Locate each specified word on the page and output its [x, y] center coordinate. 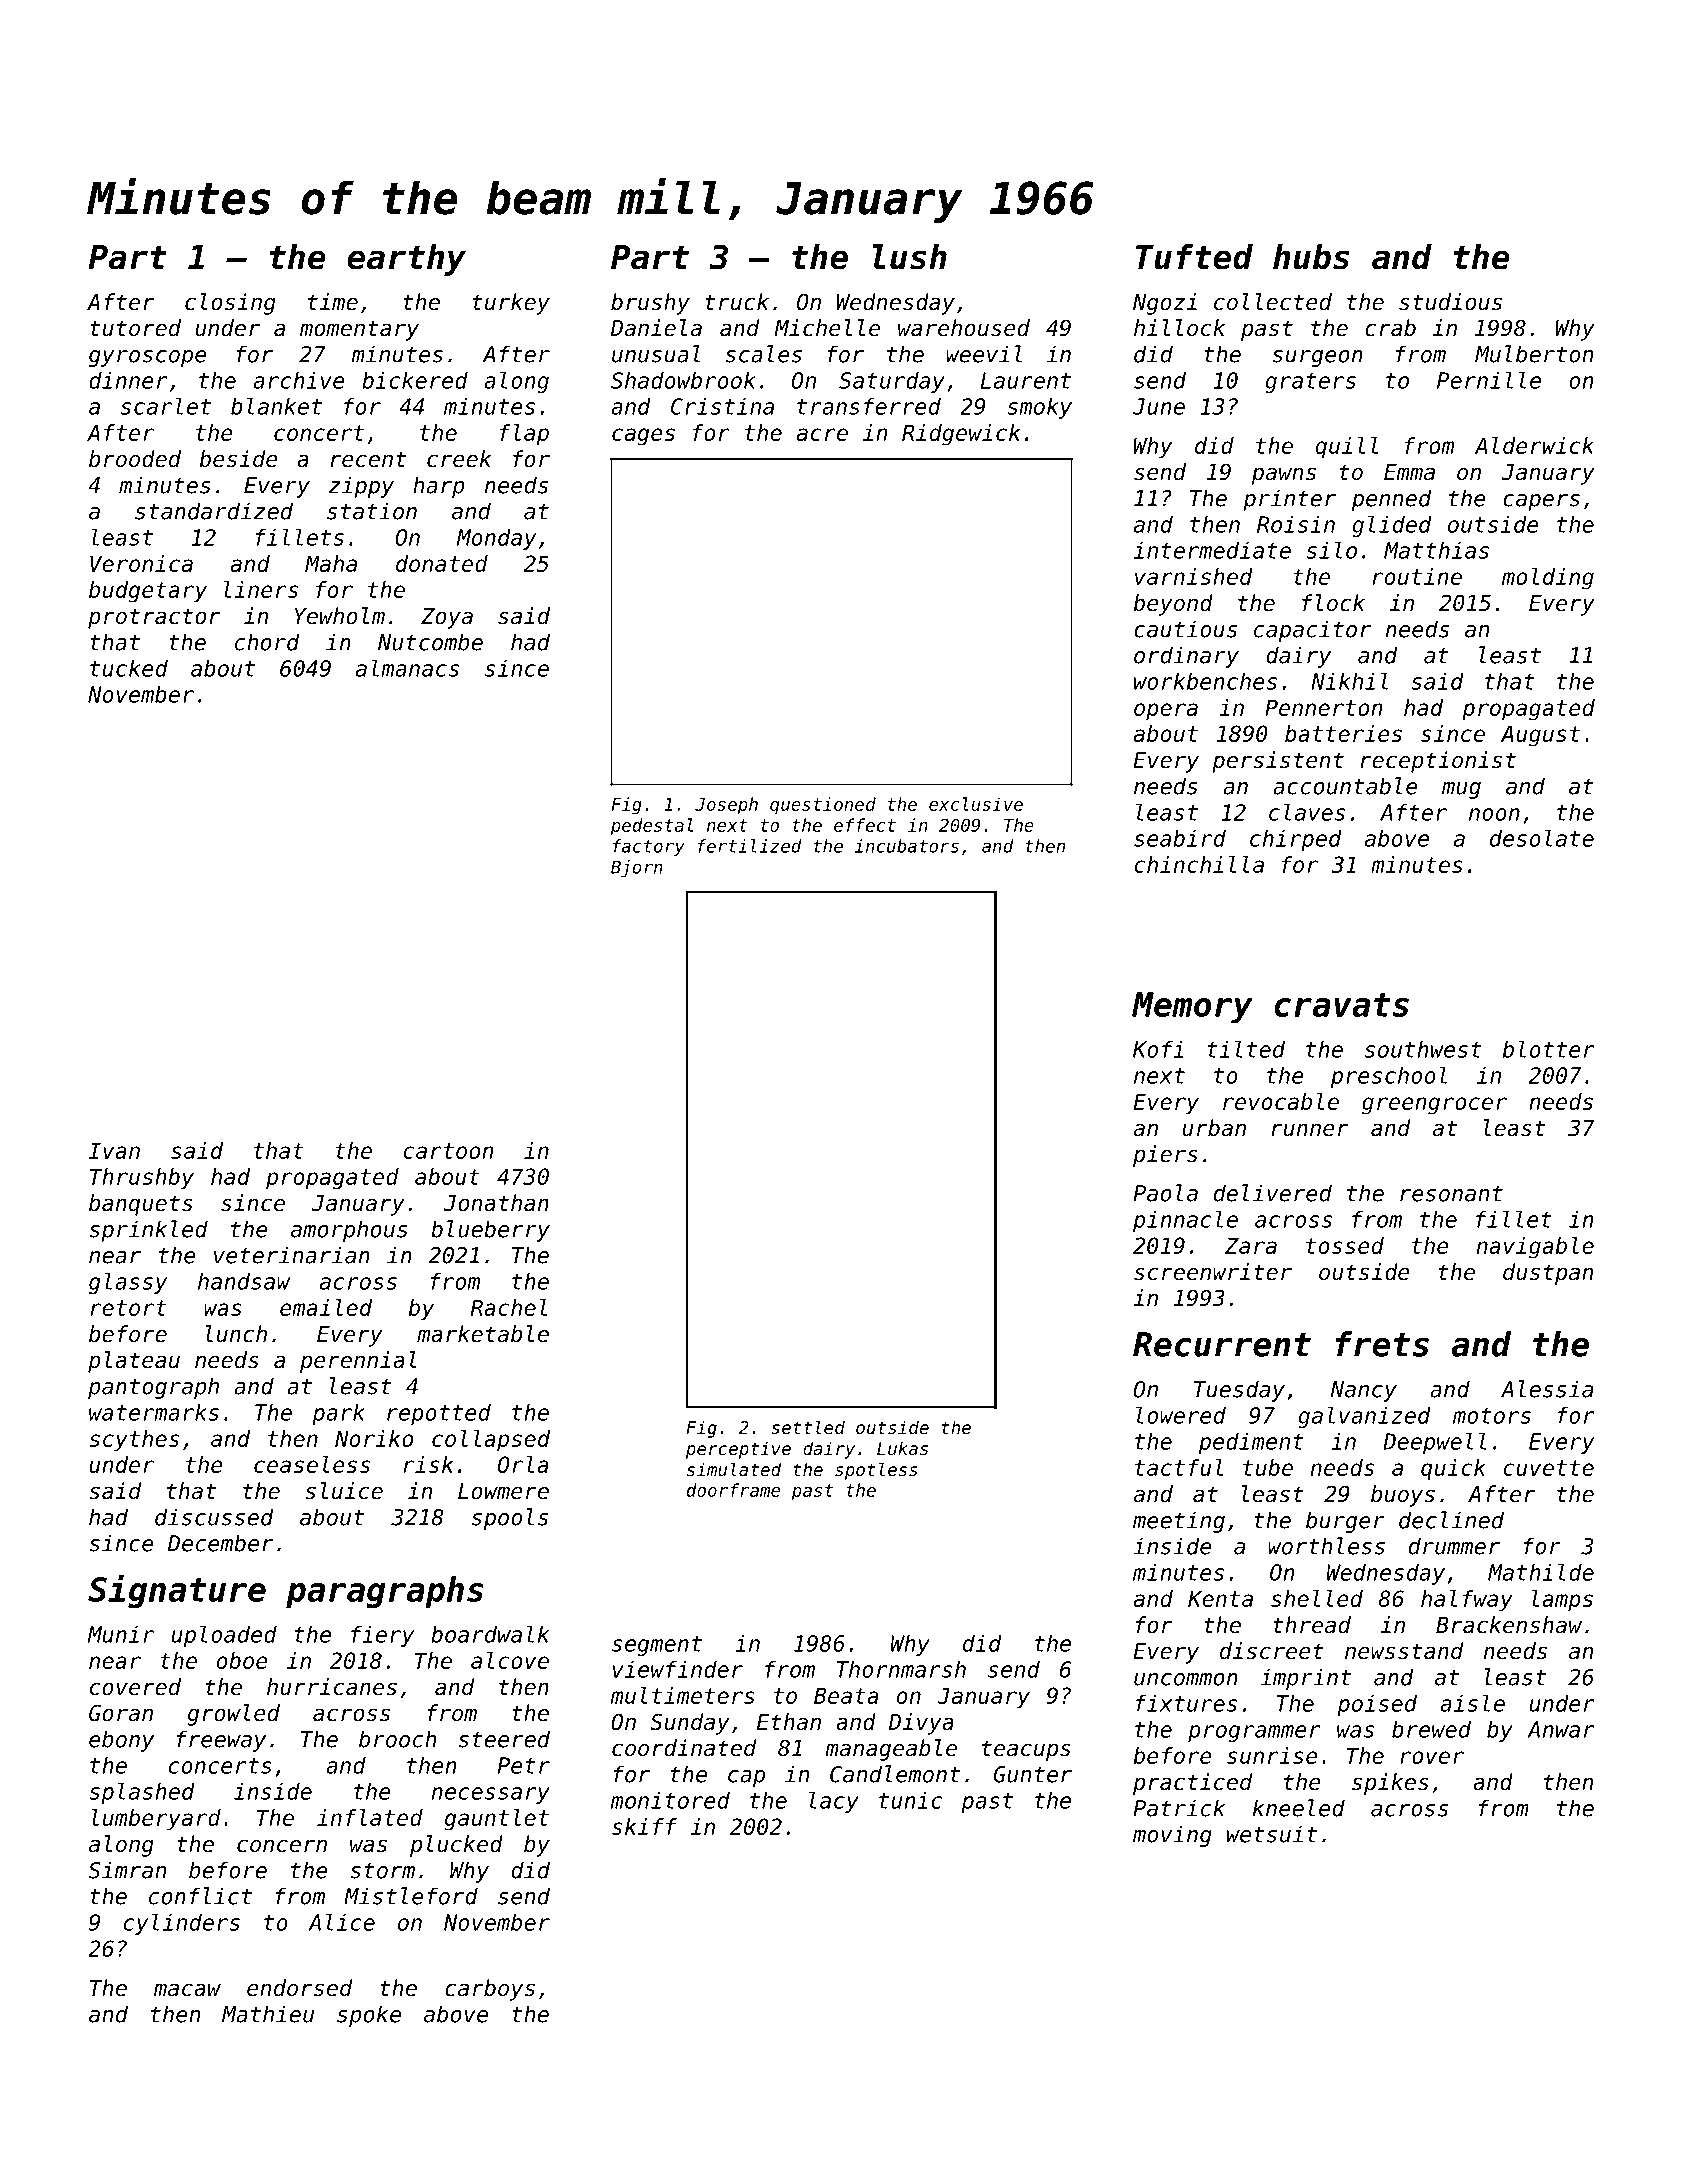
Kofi [1158, 1049]
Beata [846, 1695]
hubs [1311, 257]
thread [1312, 1625]
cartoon [448, 1151]
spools [510, 1519]
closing [230, 304]
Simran [127, 1870]
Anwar [1561, 1729]
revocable [1281, 1101]
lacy [834, 1802]
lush [910, 257]
